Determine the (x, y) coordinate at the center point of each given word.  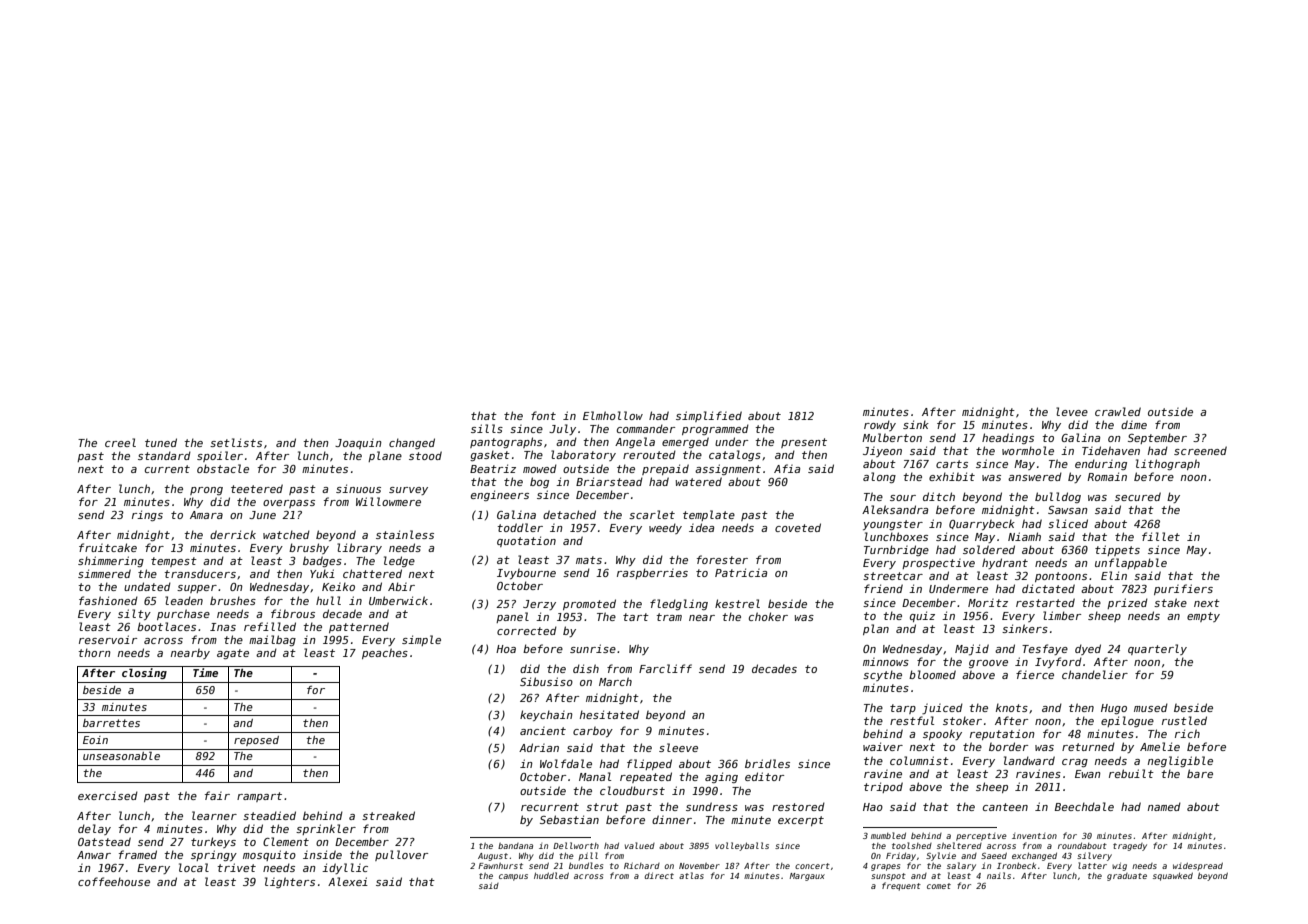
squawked (1173, 876)
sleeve (678, 747)
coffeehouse (114, 881)
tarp (903, 709)
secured (1138, 496)
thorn (94, 652)
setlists (236, 442)
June (262, 515)
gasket (490, 455)
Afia (787, 468)
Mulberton (892, 437)
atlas (691, 875)
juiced (942, 709)
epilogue (1127, 721)
